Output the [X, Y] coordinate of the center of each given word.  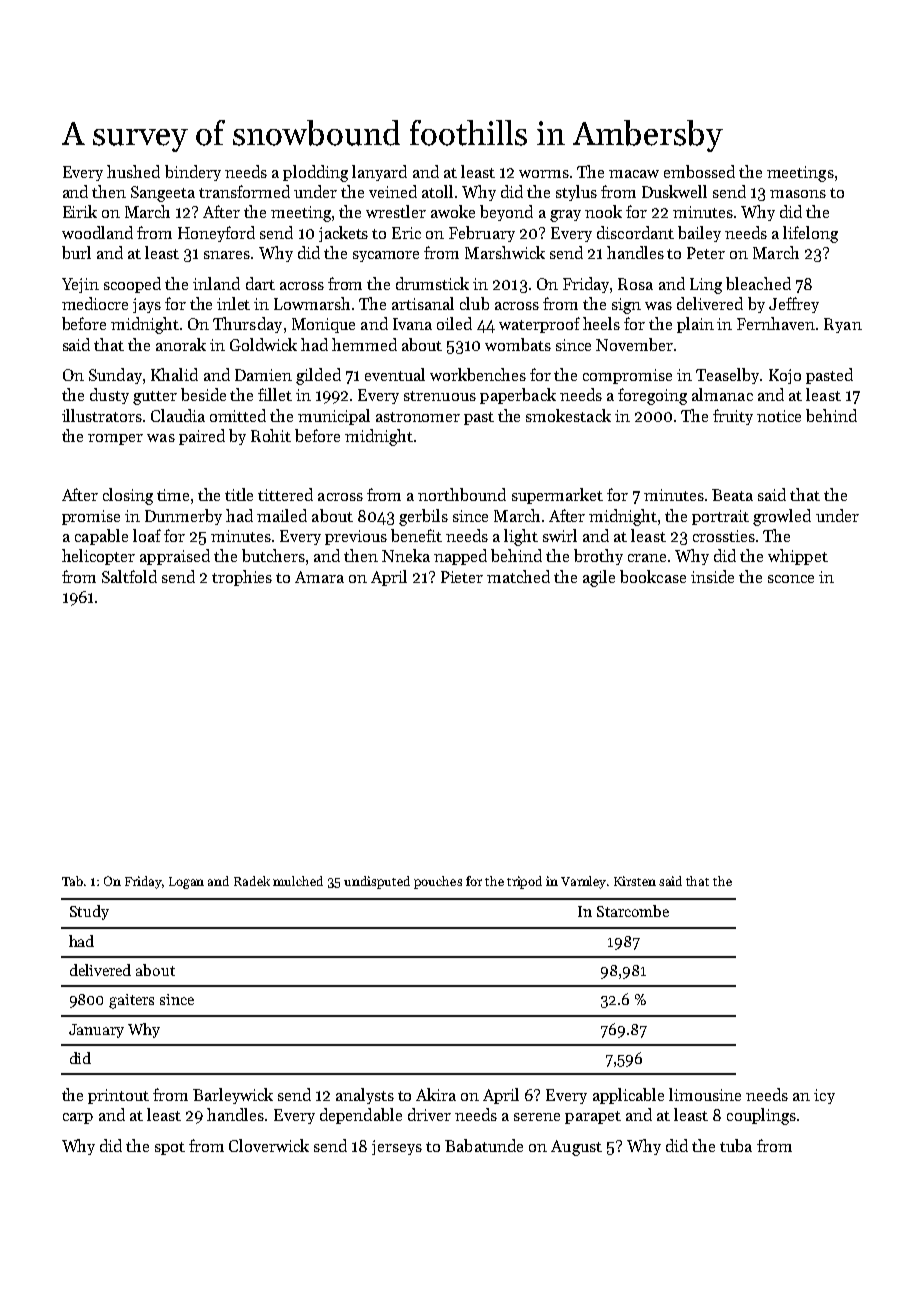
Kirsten [635, 881]
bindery [193, 173]
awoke [453, 211]
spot [170, 1148]
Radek [252, 881]
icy [824, 1096]
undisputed [377, 882]
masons [798, 194]
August [576, 1148]
